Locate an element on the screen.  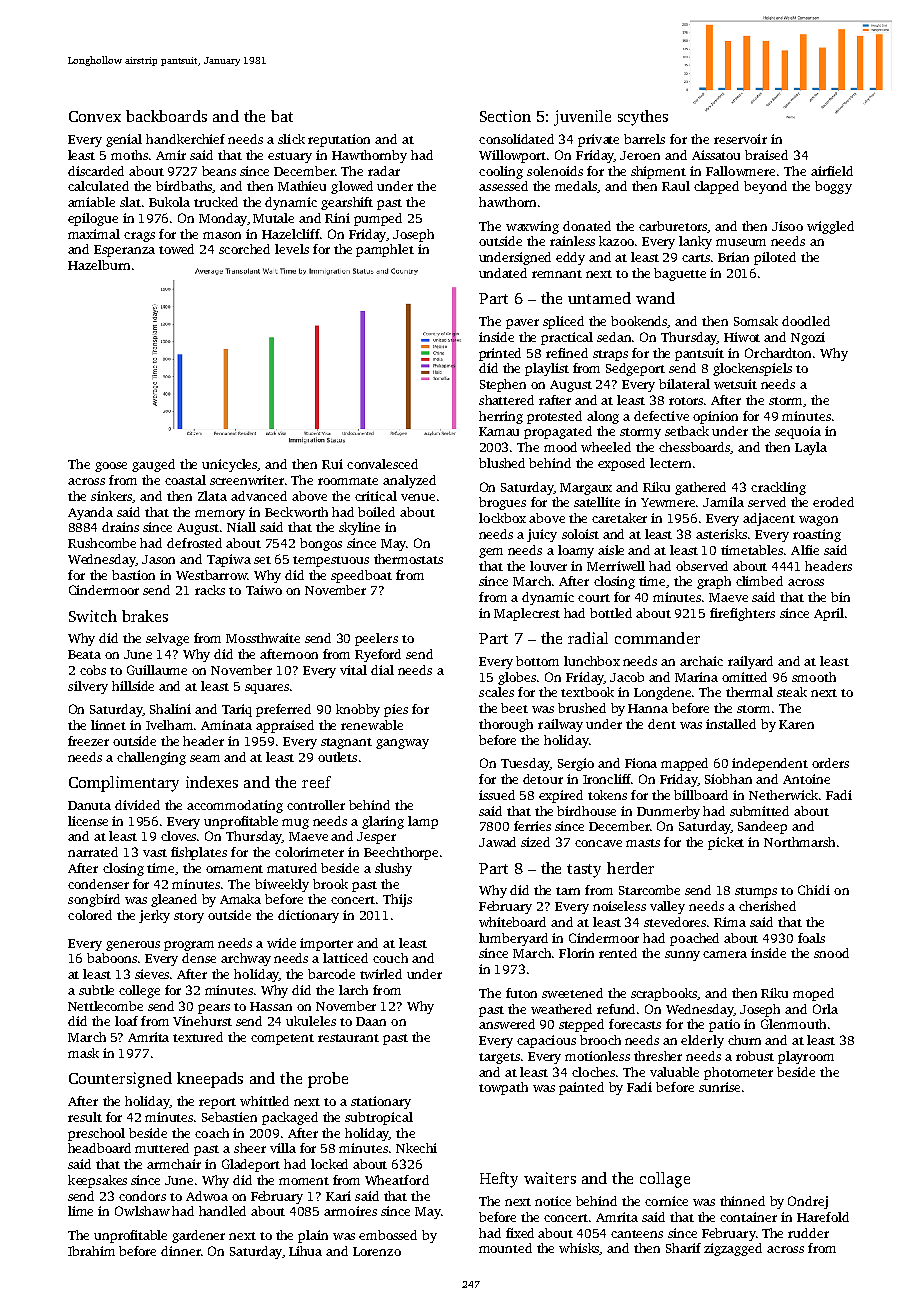
Convex is located at coordinates (95, 116).
